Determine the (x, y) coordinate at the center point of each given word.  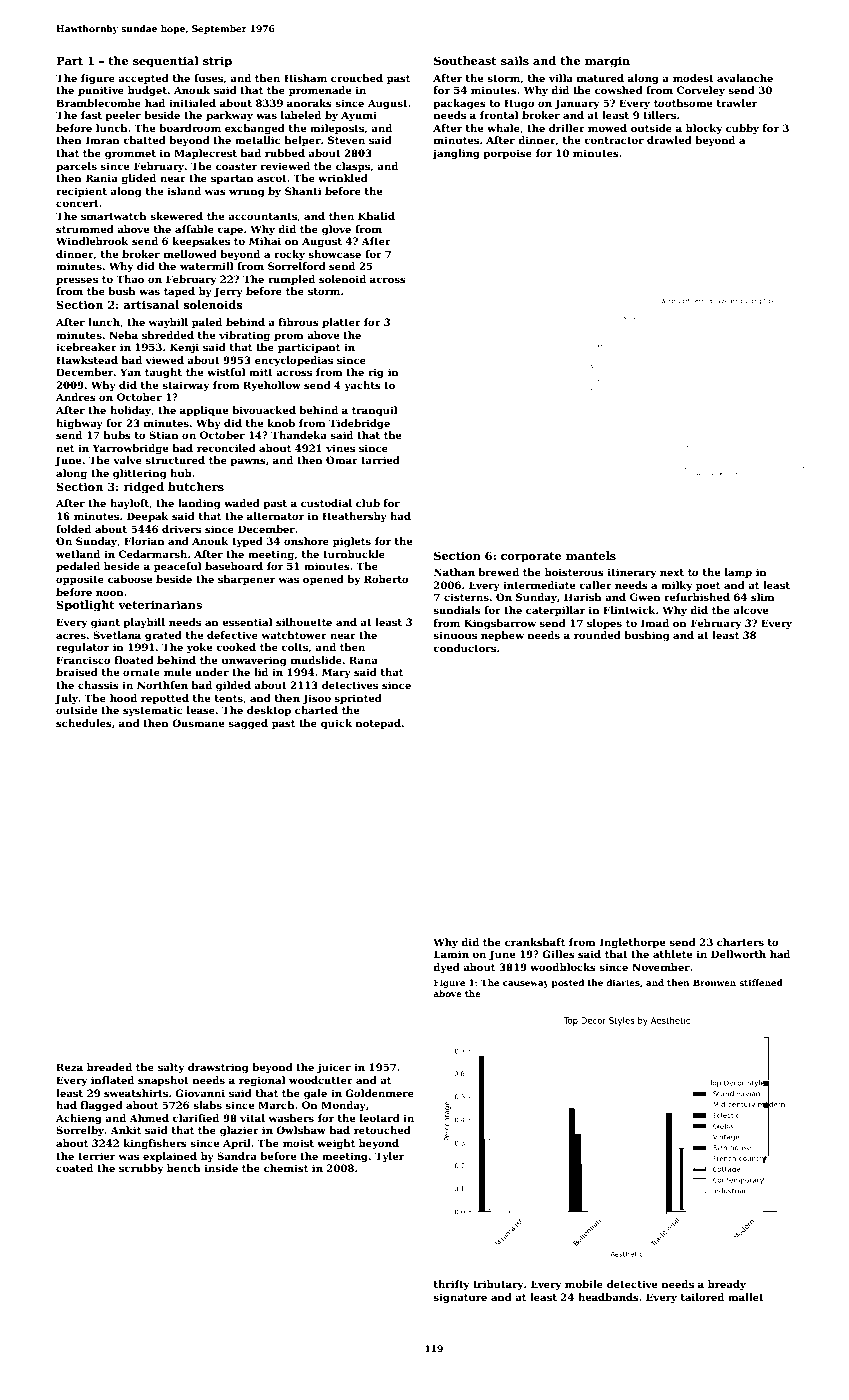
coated (74, 1168)
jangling (456, 154)
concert (77, 203)
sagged (248, 724)
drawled (669, 140)
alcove (750, 610)
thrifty (451, 1285)
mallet (746, 1297)
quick (336, 724)
